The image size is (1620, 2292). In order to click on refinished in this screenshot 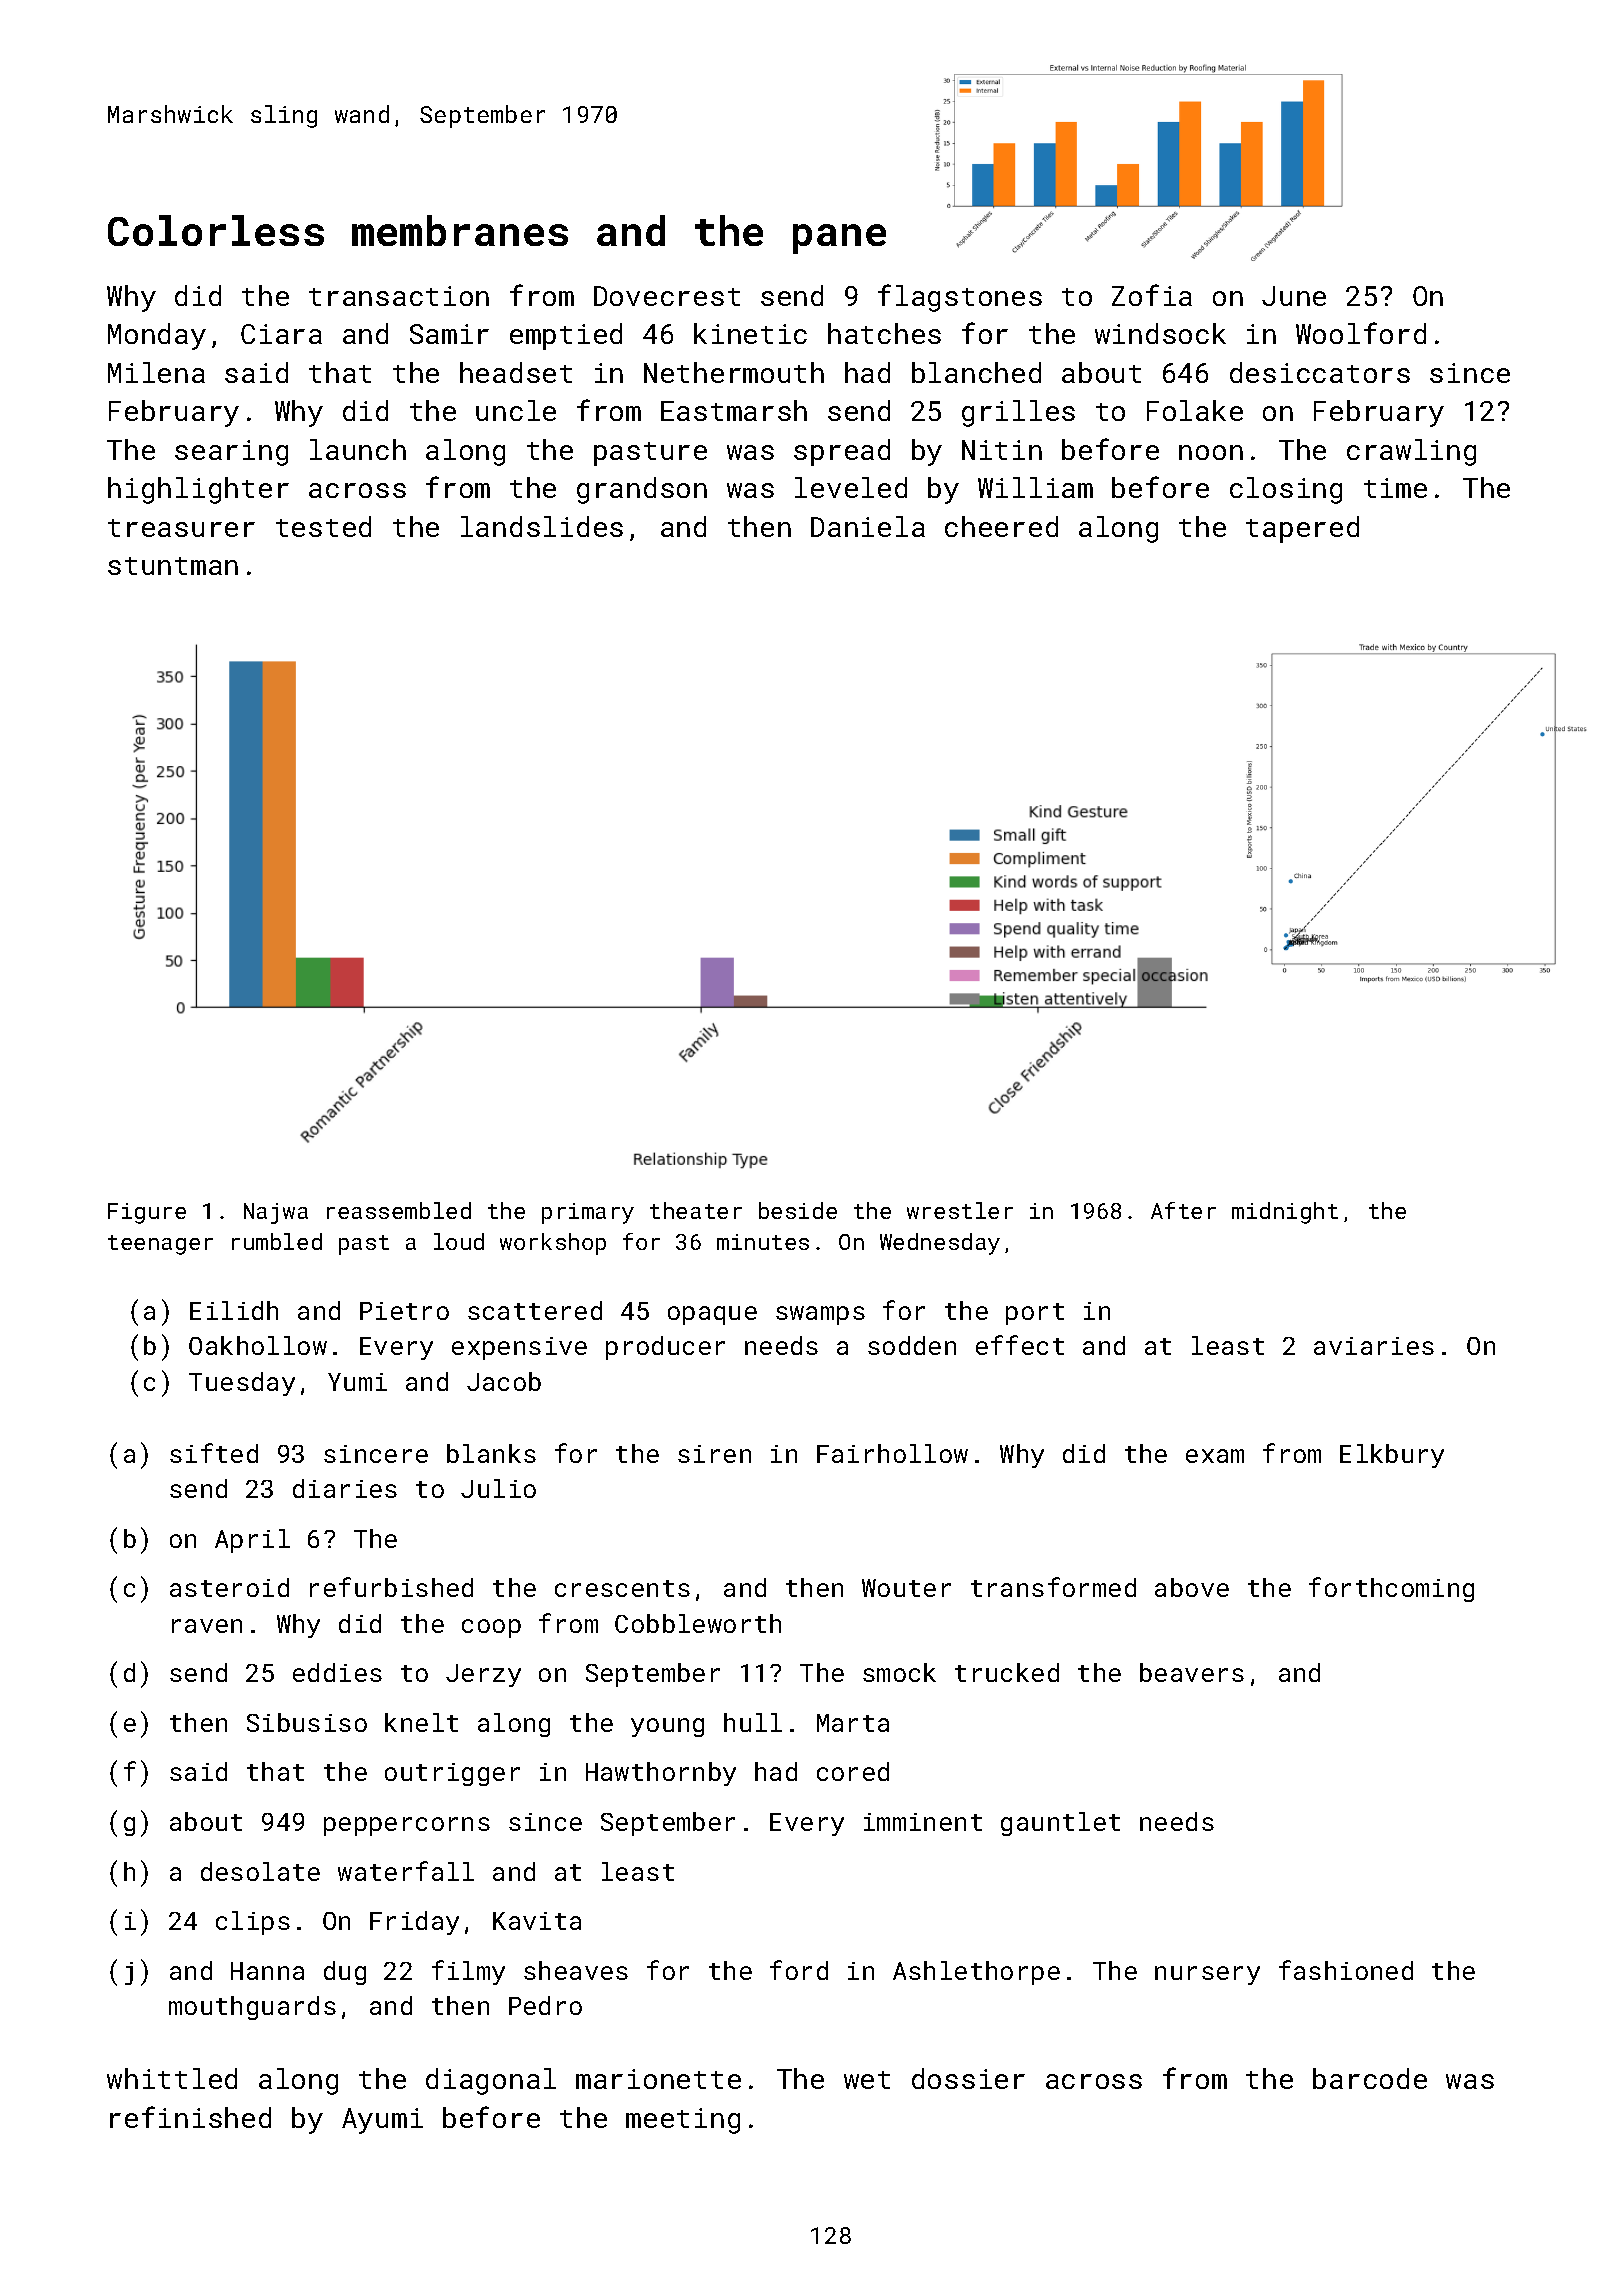, I will do `click(190, 2117)`.
